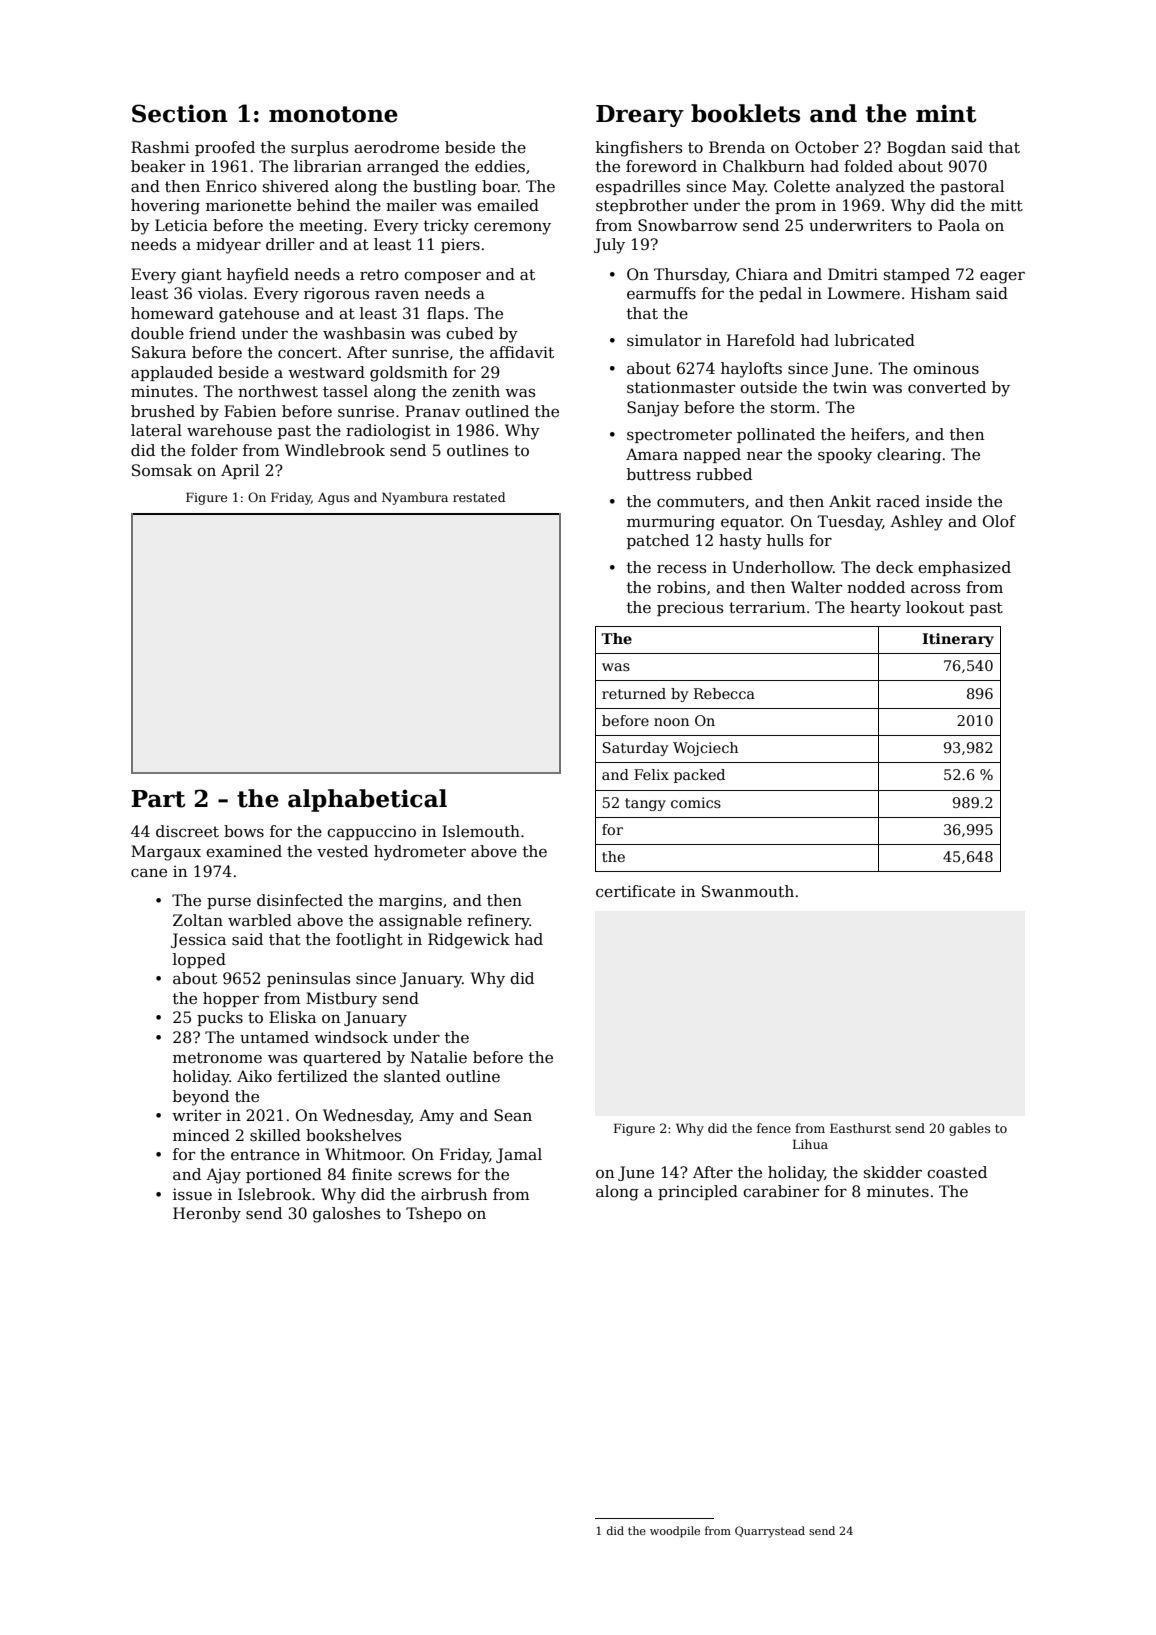 This document has height=1635, width=1156. Describe the element at coordinates (172, 313) in the document. I see `homeward` at that location.
